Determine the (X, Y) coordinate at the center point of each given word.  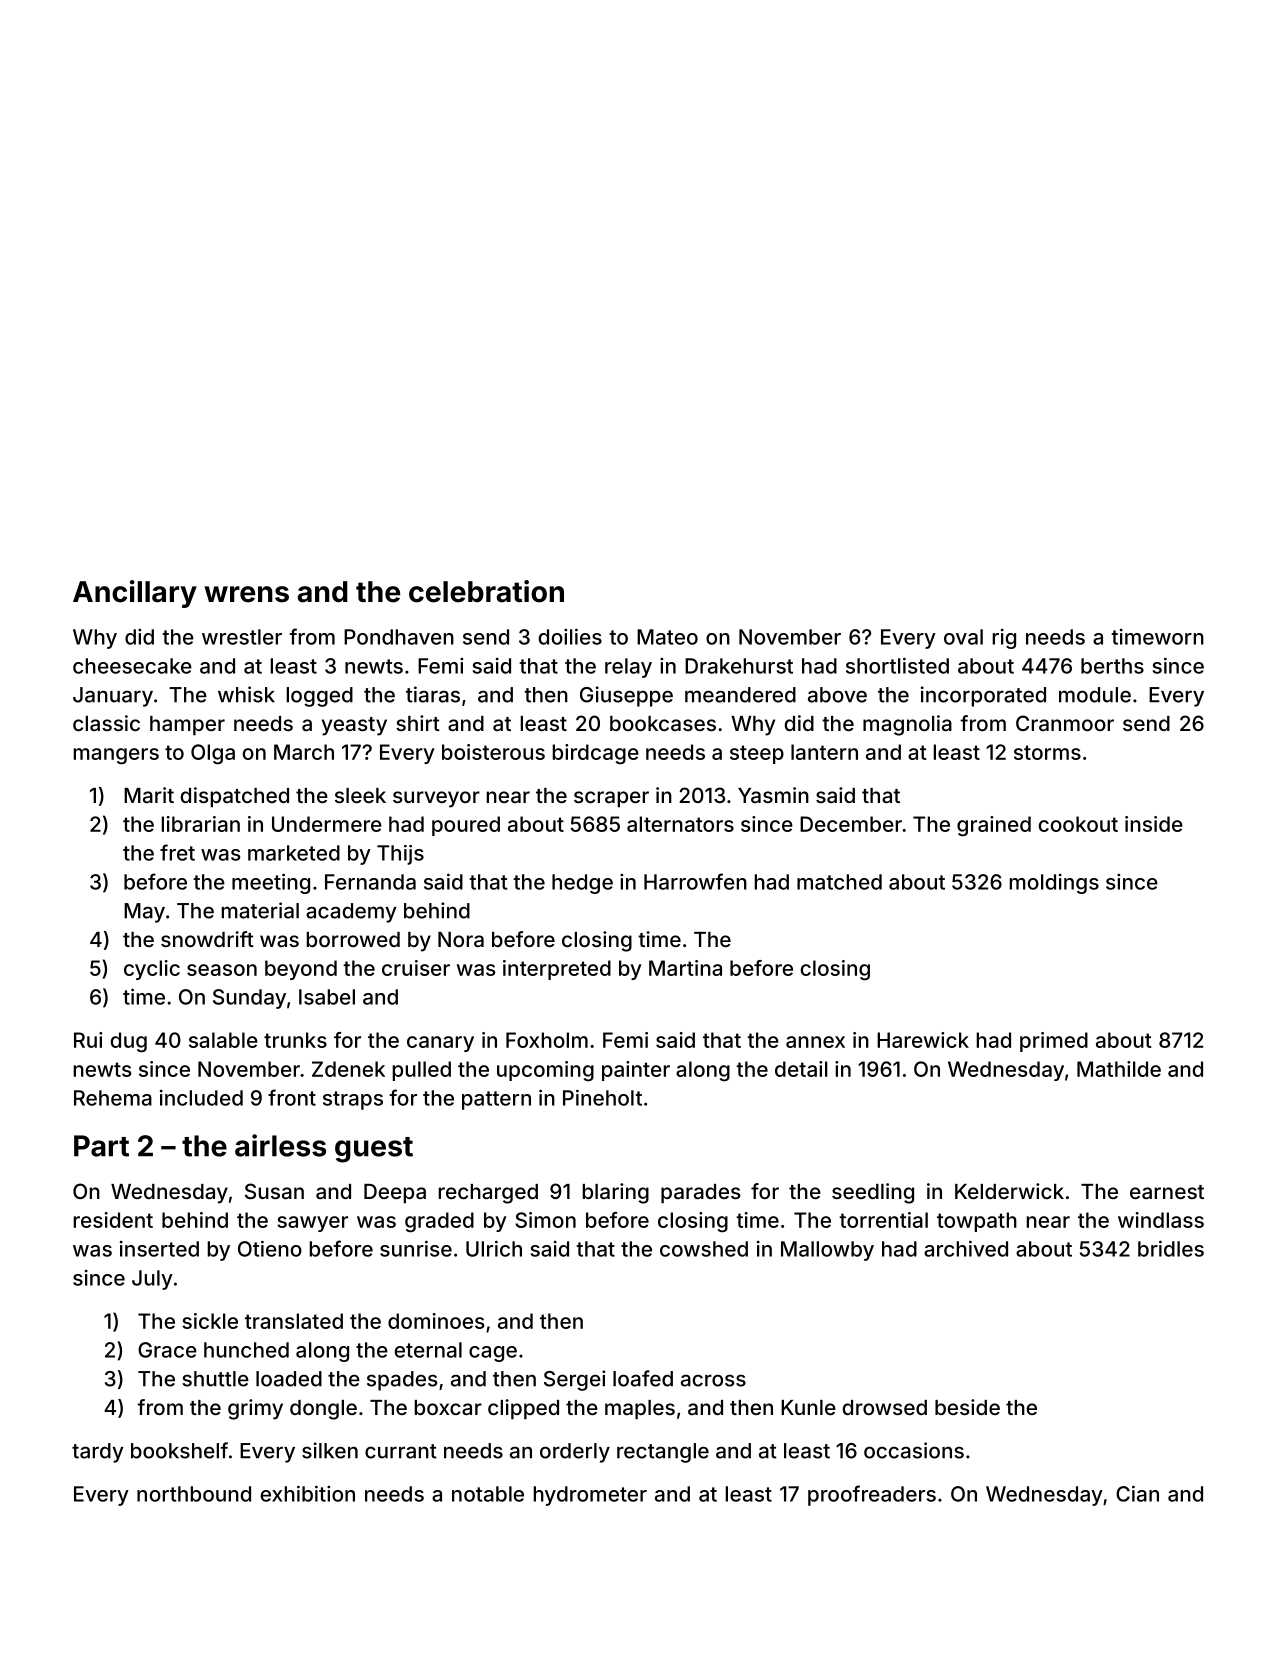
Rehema (113, 1098)
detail (801, 1069)
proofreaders (872, 1495)
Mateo (667, 637)
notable (488, 1494)
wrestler (242, 637)
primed (1054, 1042)
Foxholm (547, 1040)
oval (963, 637)
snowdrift (207, 939)
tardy (98, 1453)
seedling (873, 1193)
